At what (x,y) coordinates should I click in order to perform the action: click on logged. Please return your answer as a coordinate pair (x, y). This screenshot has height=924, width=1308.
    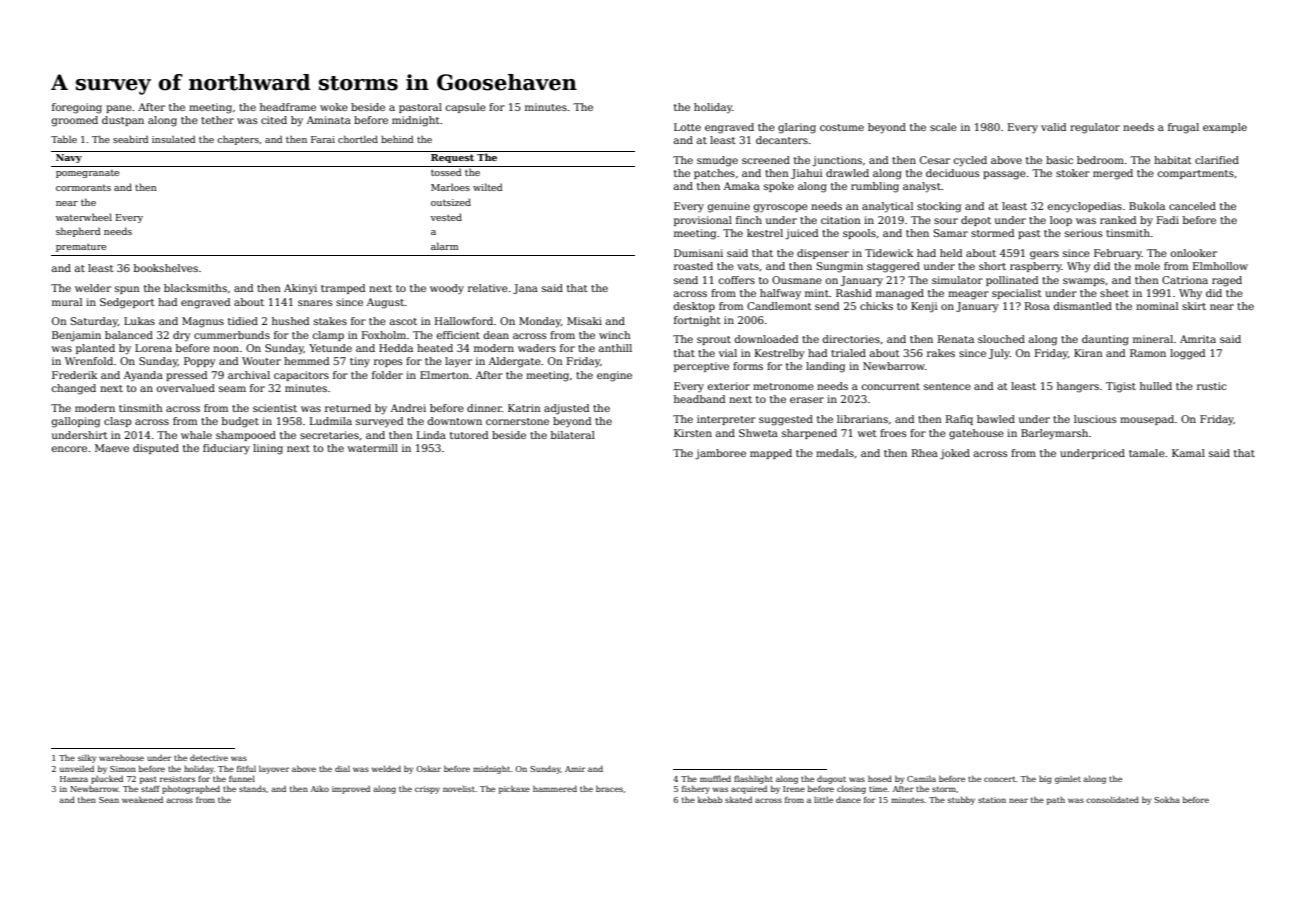
    Looking at the image, I should click on (1187, 354).
